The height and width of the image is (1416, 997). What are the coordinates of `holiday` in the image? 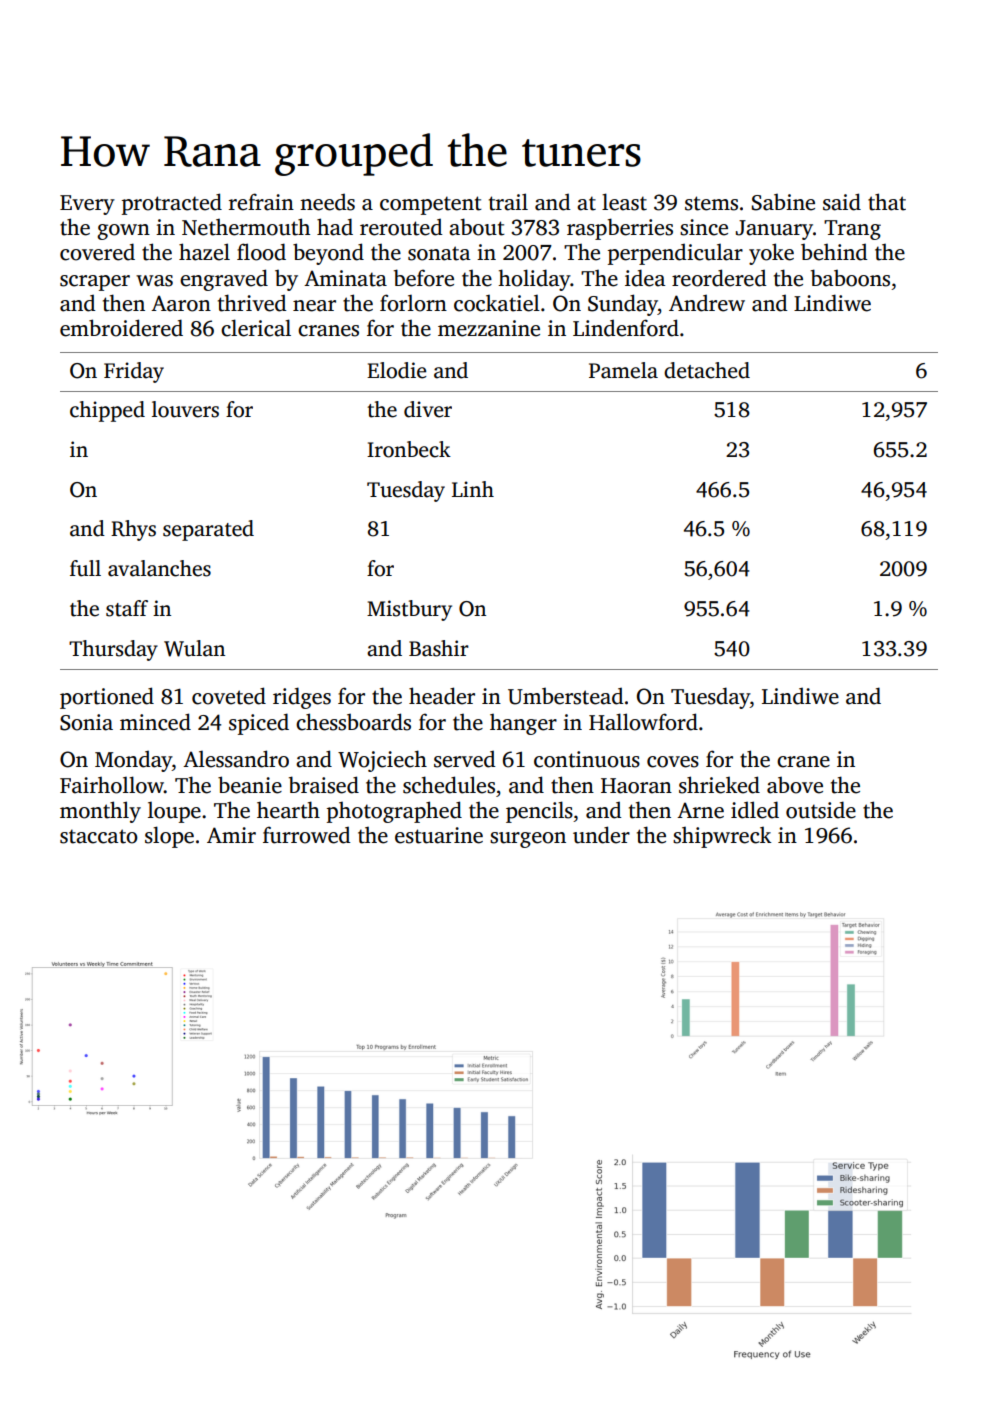 It's located at (534, 280).
